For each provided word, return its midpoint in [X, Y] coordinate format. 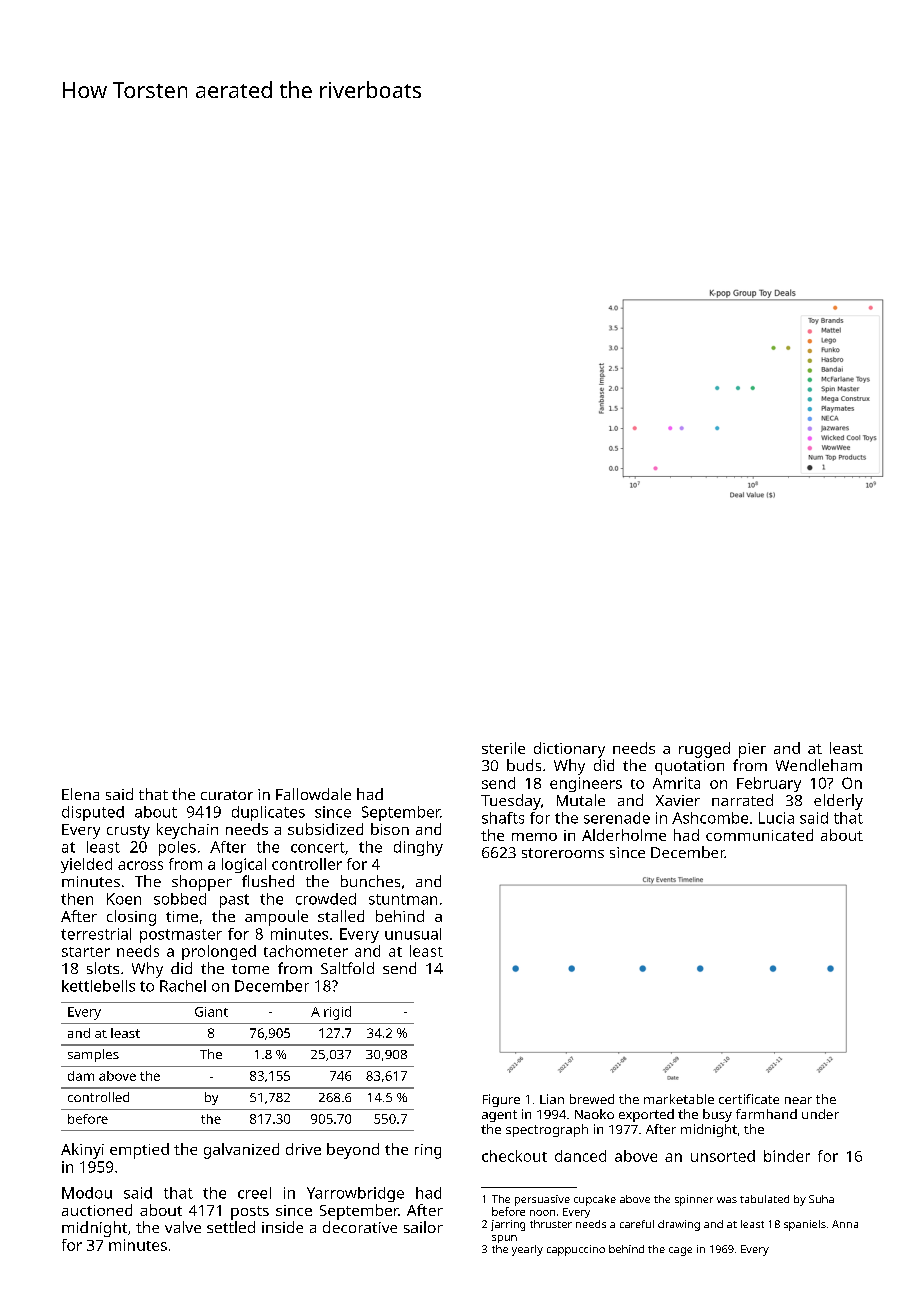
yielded [86, 865]
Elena [80, 794]
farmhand [766, 1114]
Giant [211, 1012]
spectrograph [547, 1130]
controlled [98, 1097]
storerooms [563, 853]
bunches [370, 881]
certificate [749, 1099]
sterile [503, 748]
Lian [552, 1099]
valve [183, 1227]
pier [752, 750]
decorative [360, 1227]
